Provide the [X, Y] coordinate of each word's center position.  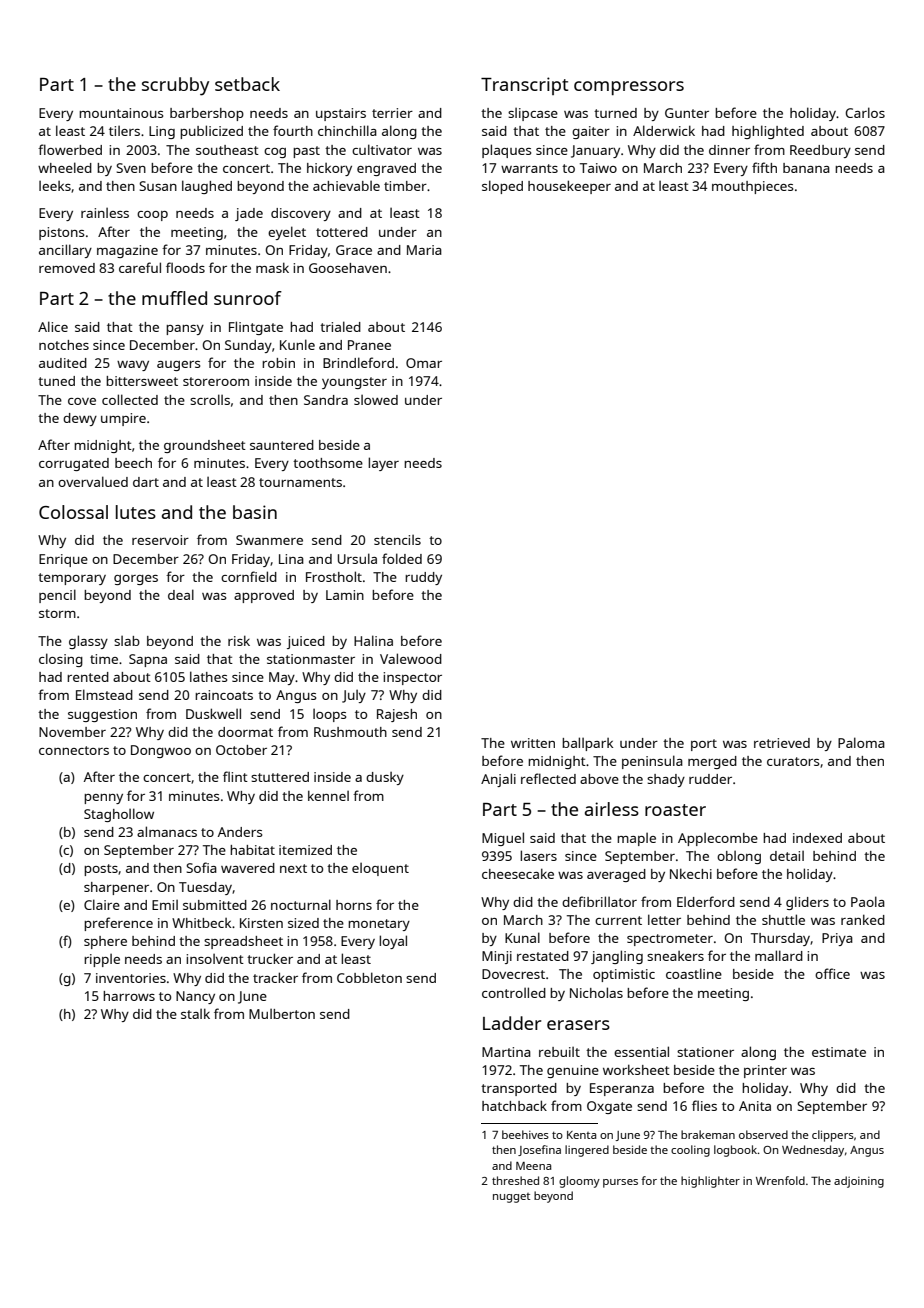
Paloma [861, 742]
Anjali [498, 780]
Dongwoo [161, 751]
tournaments [300, 482]
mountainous [121, 113]
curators [793, 761]
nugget [511, 1198]
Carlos [865, 112]
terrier [392, 113]
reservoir [160, 540]
